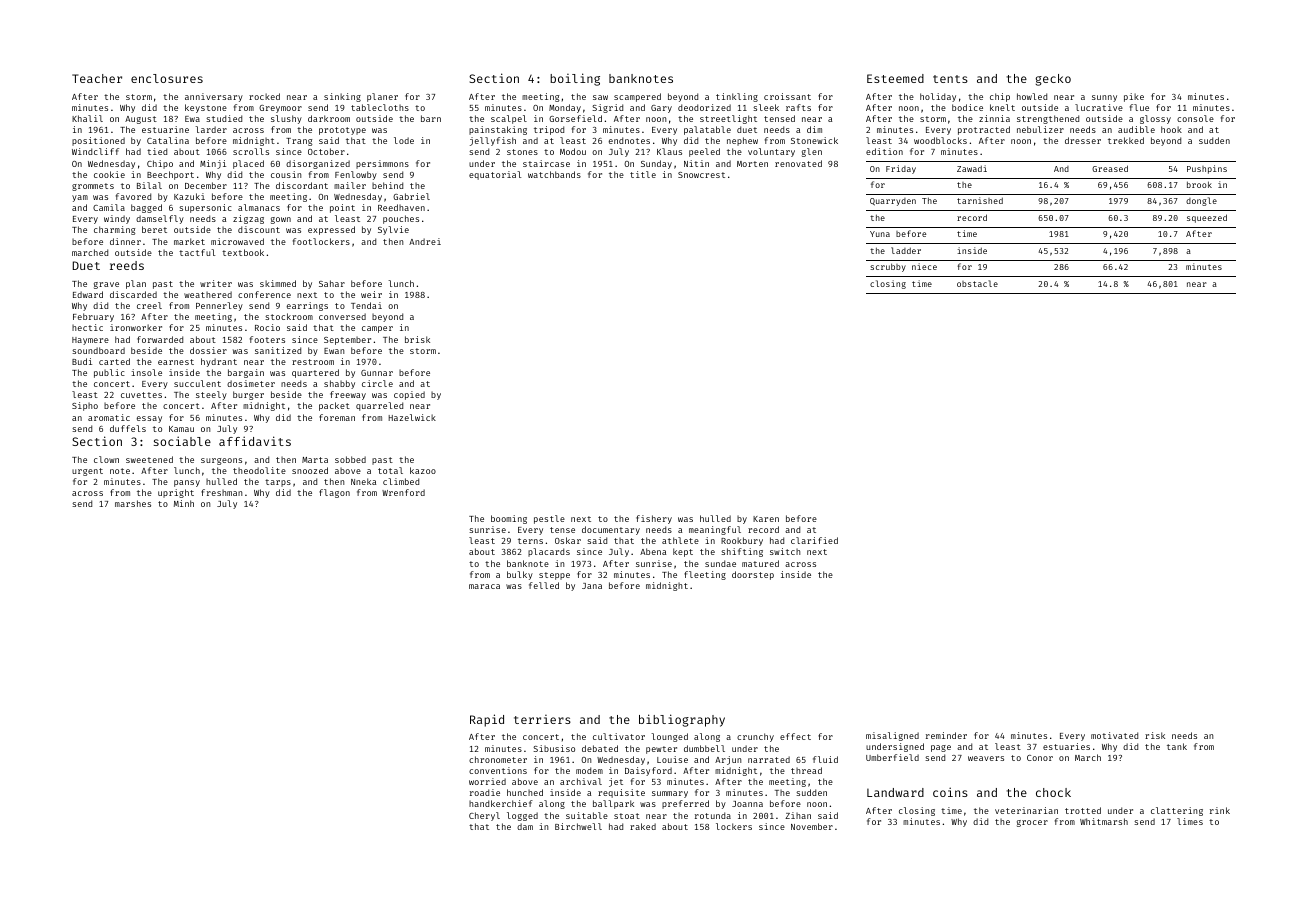  What do you see at coordinates (806, 770) in the screenshot?
I see `thread` at bounding box center [806, 770].
